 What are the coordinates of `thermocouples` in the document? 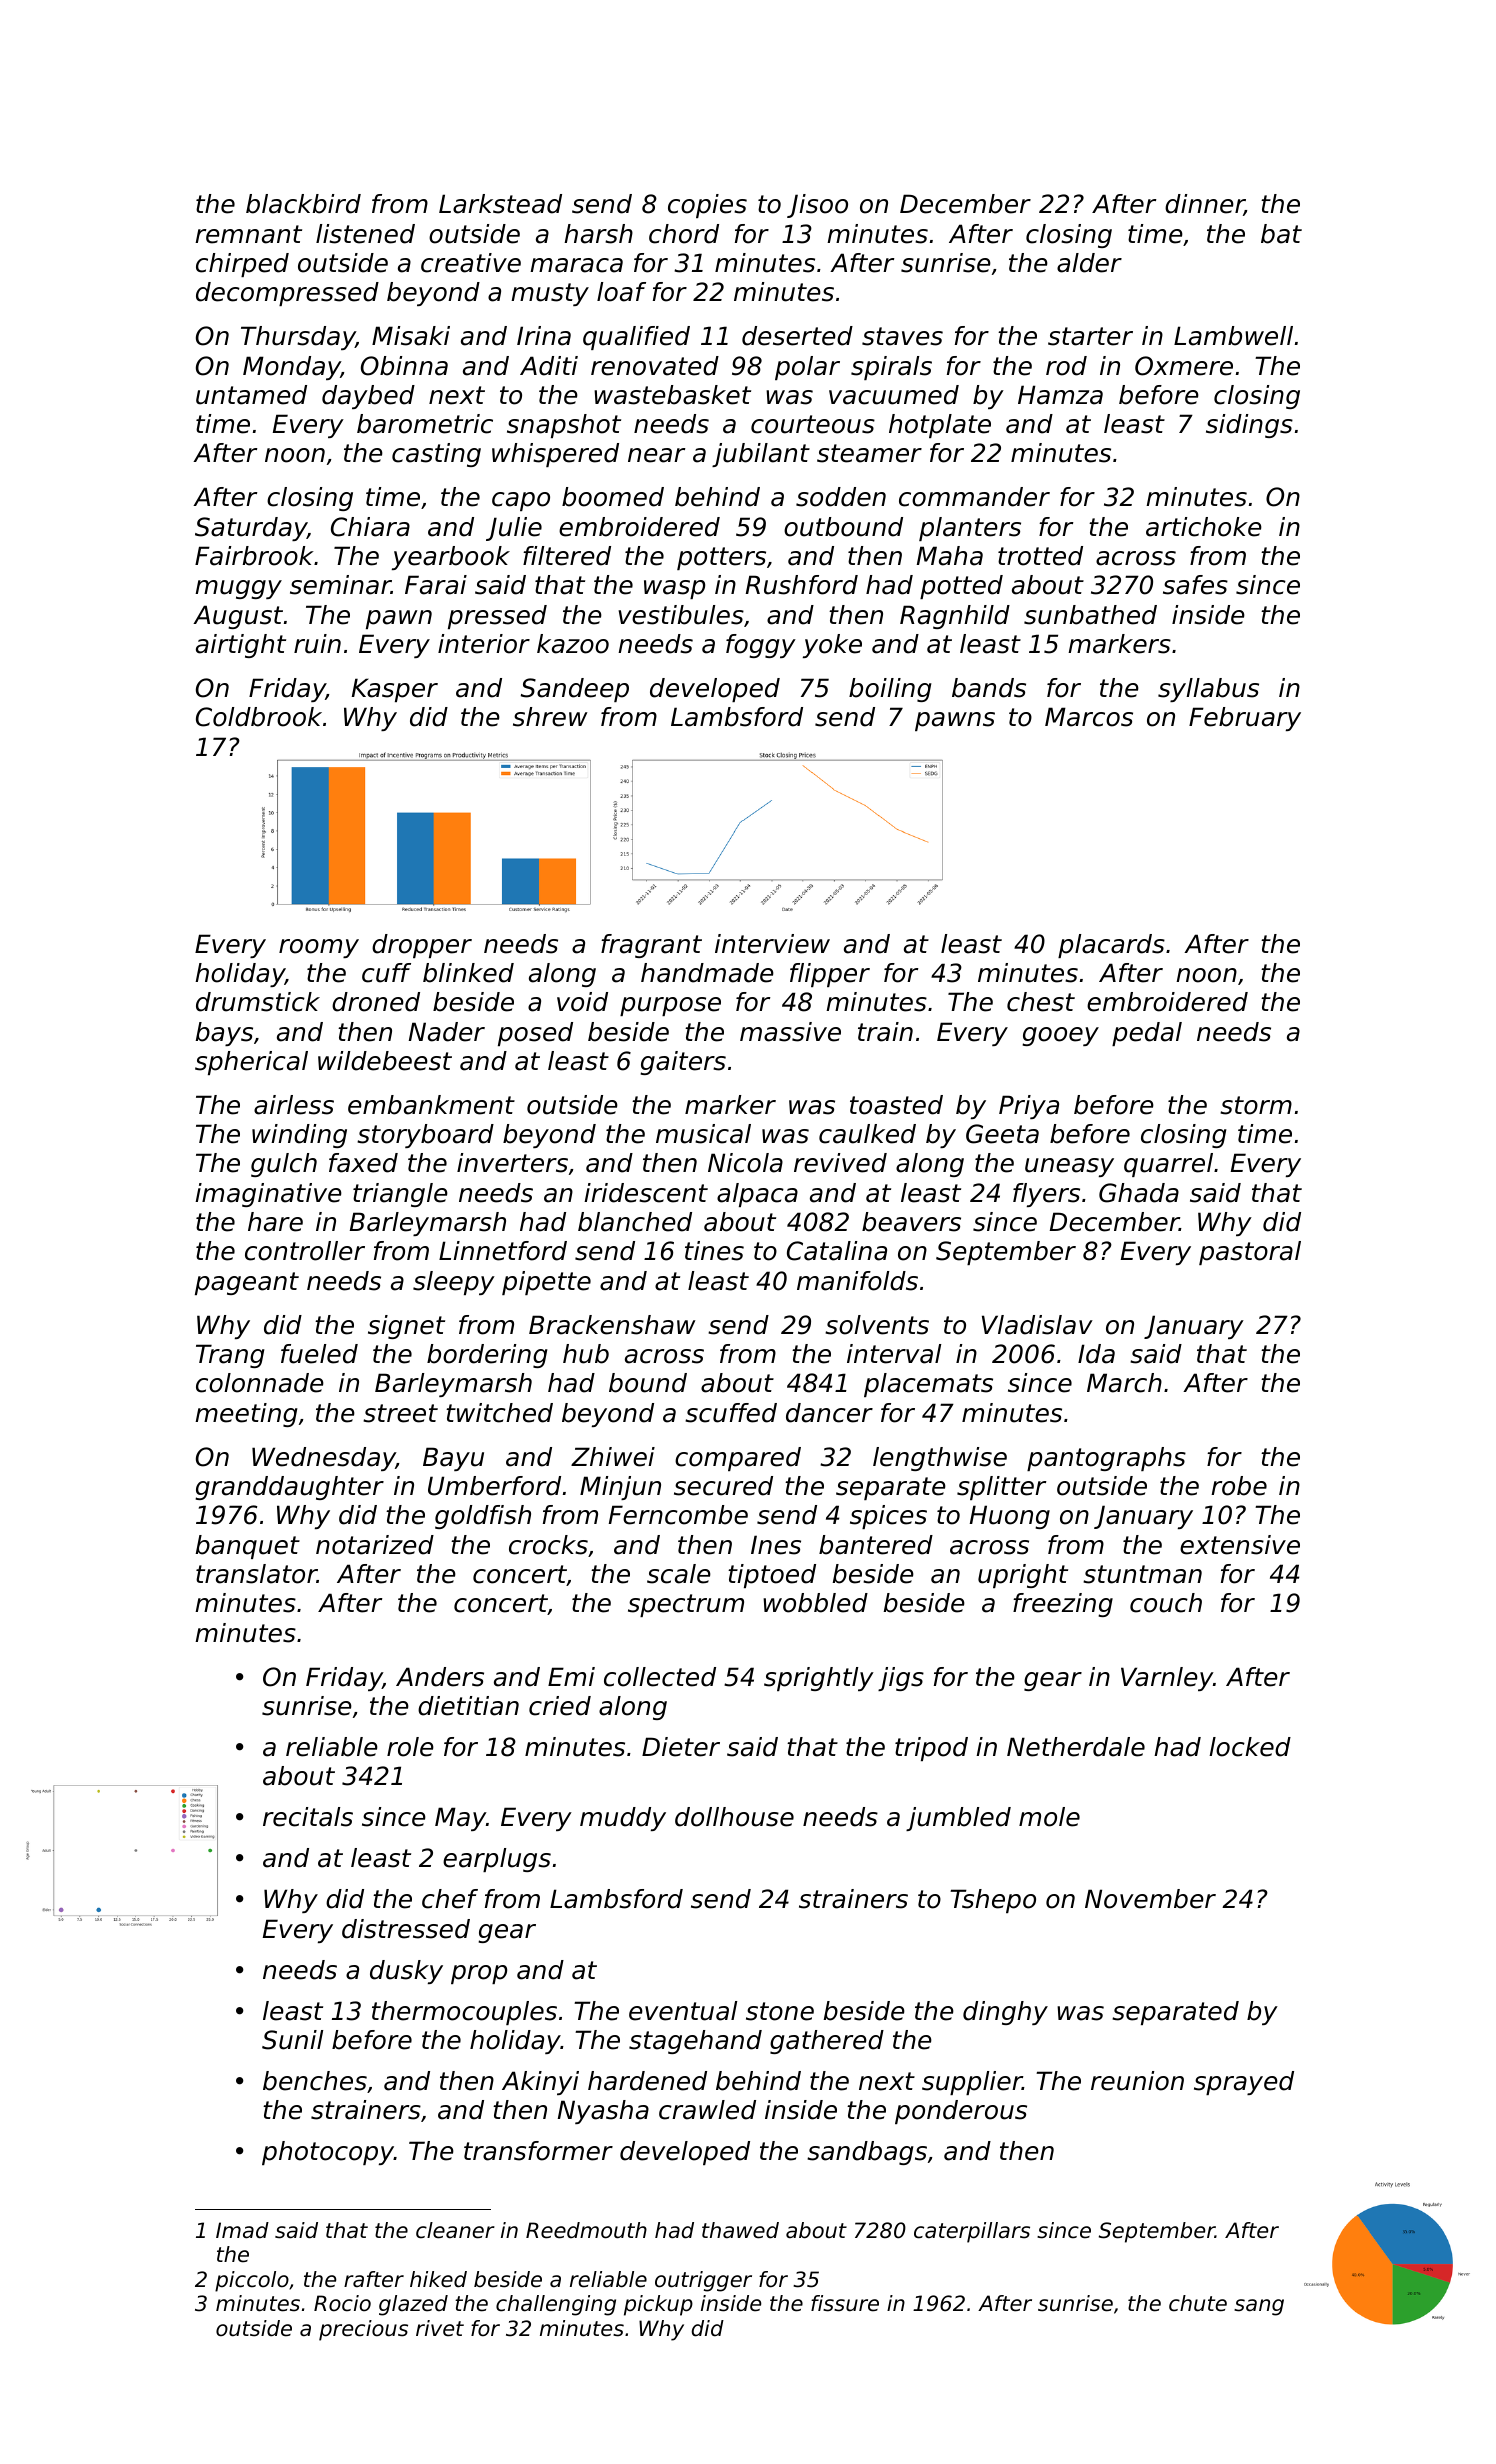 It's located at (464, 2013).
